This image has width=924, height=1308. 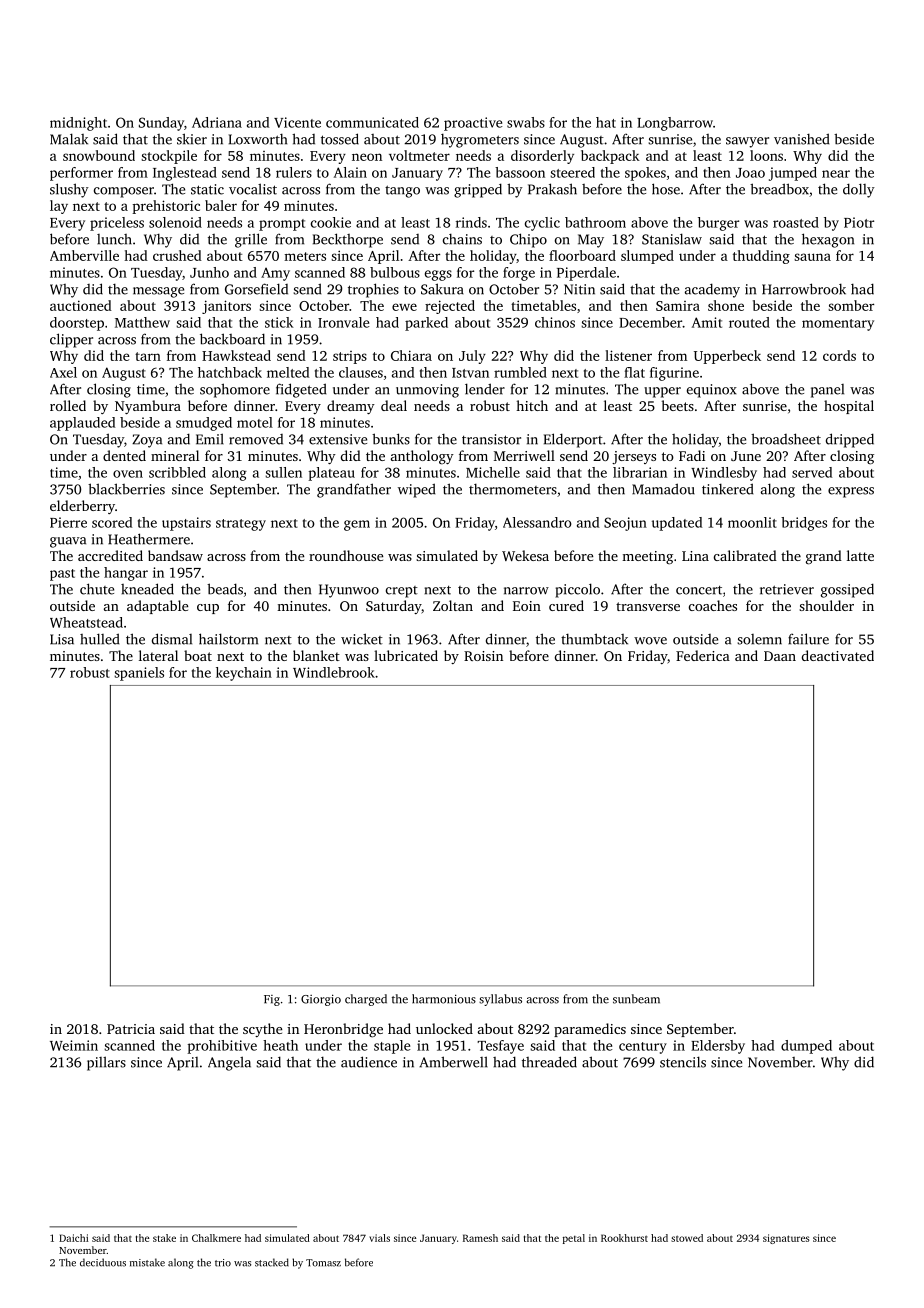 I want to click on deciduous, so click(x=103, y=1262).
